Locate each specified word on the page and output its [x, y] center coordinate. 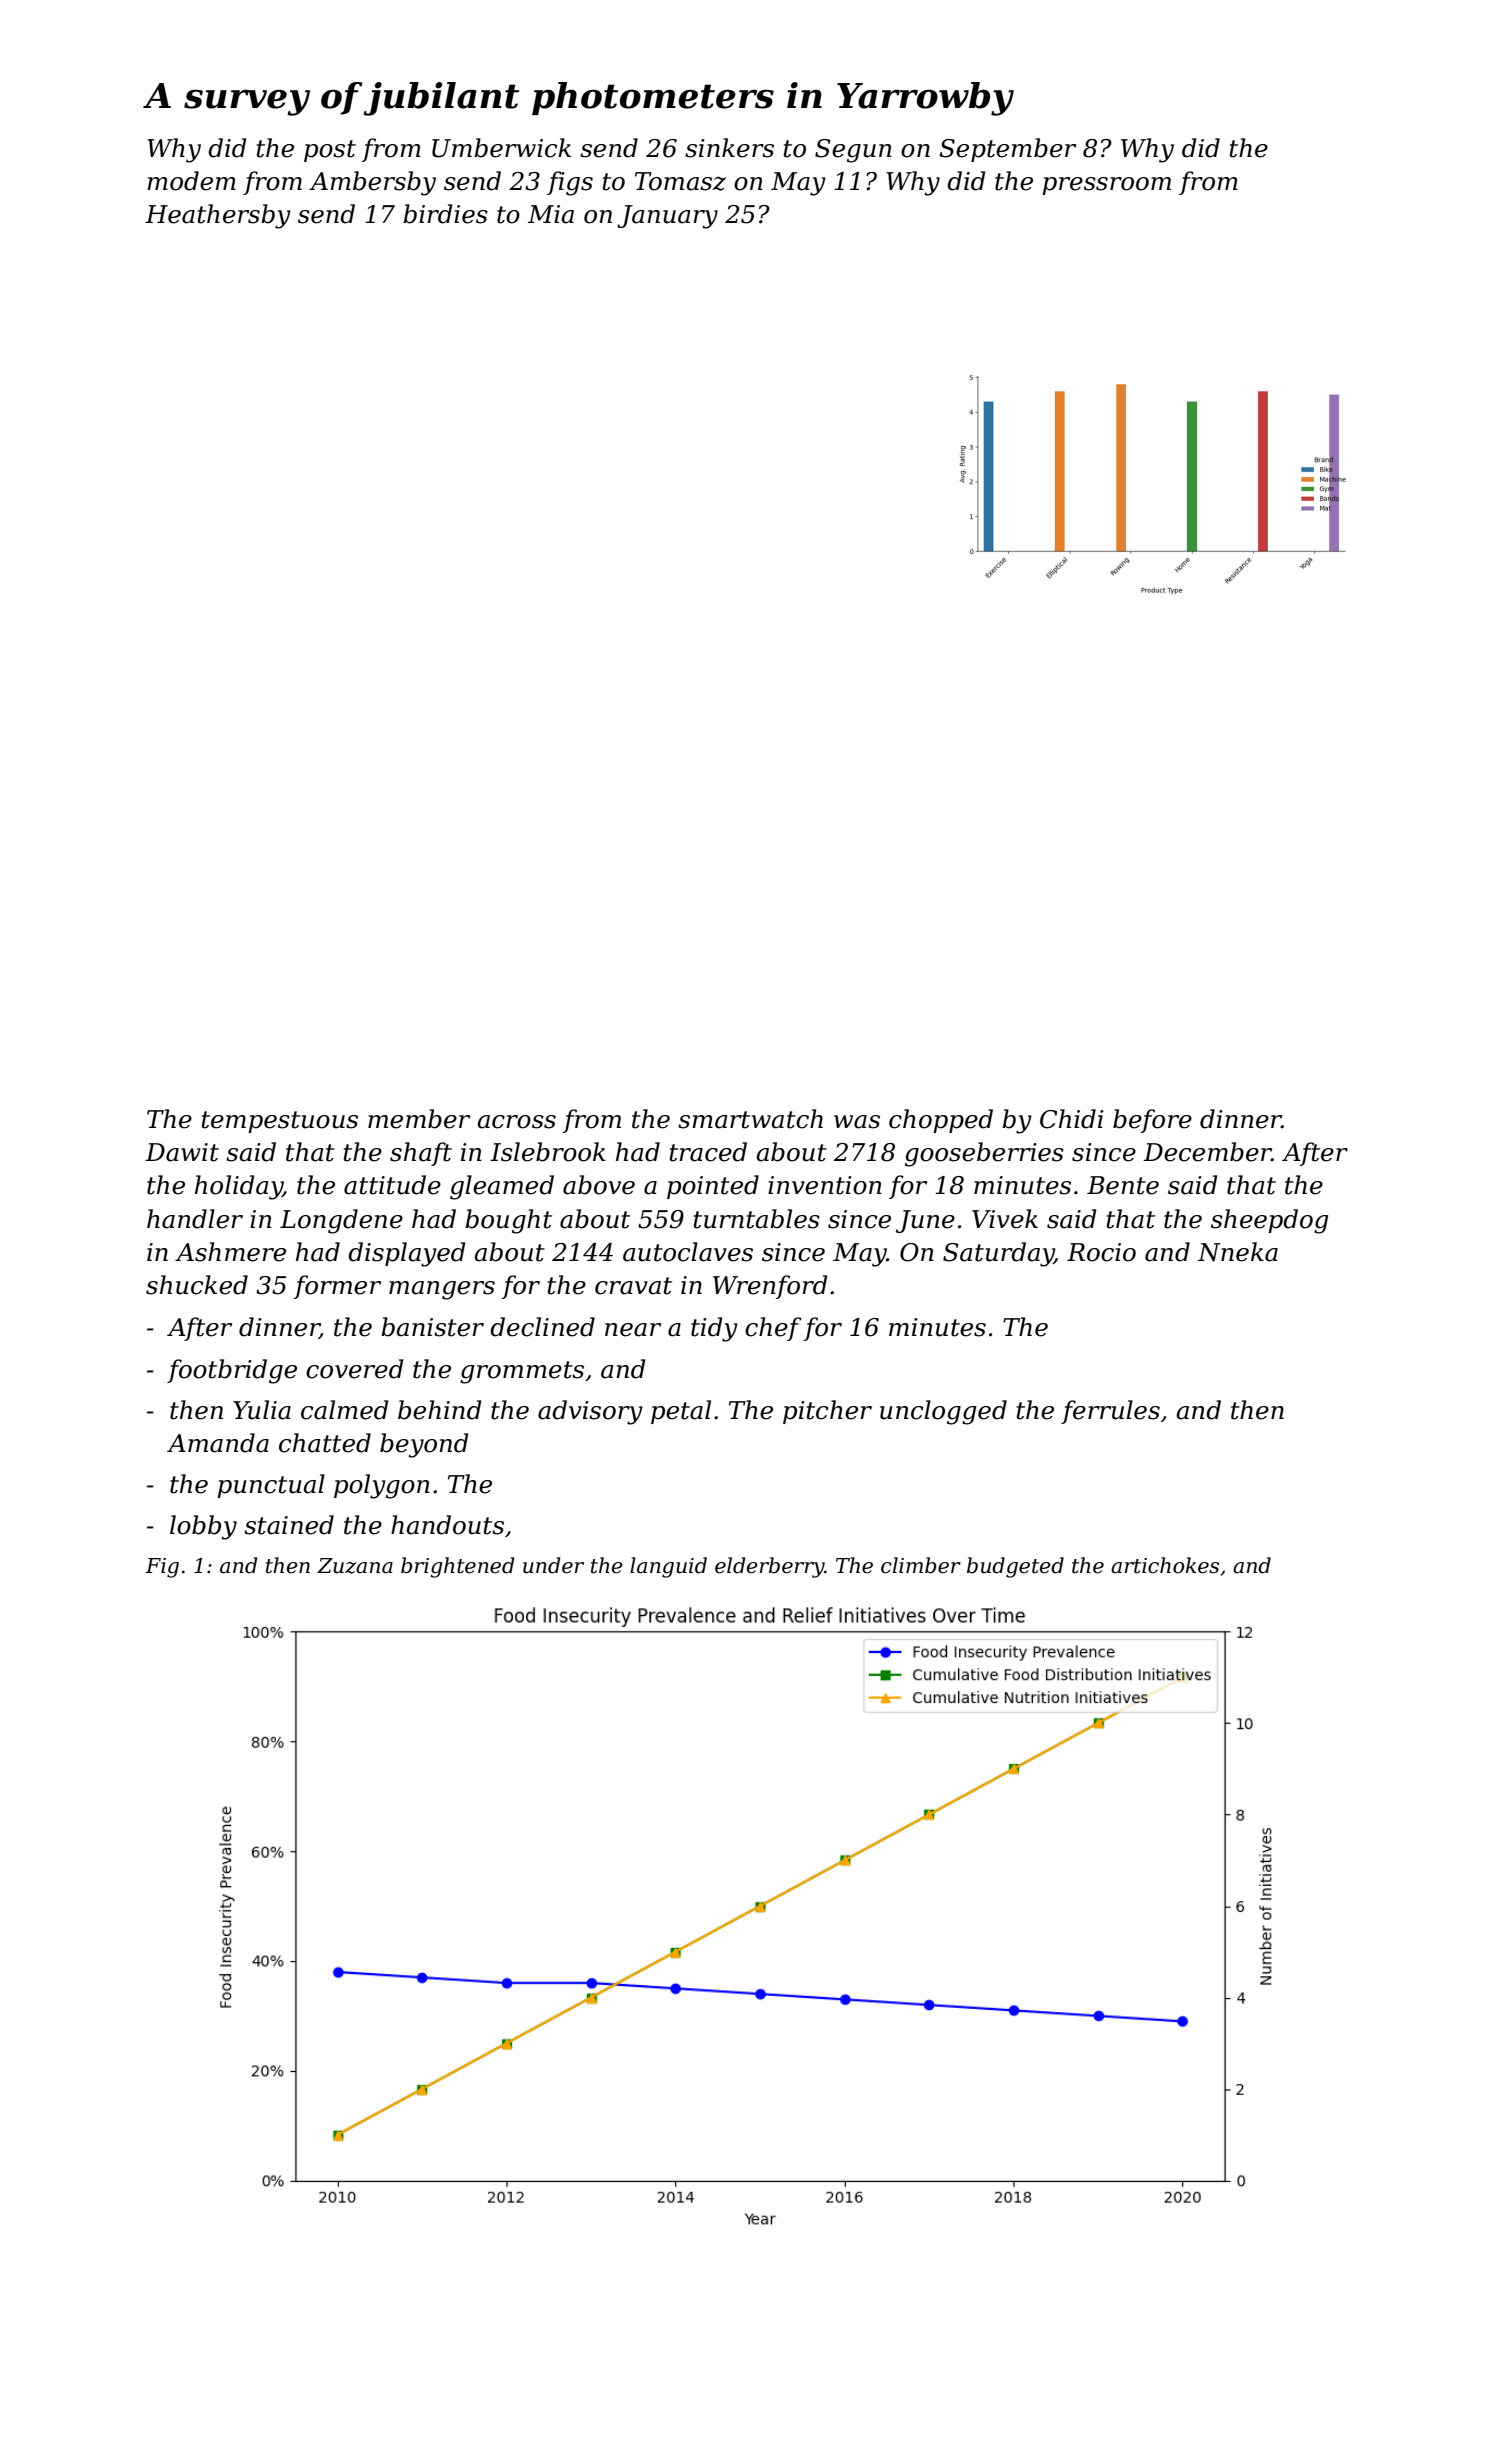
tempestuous [280, 1122]
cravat [633, 1286]
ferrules [1110, 1412]
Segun [853, 151]
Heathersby [218, 216]
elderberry [769, 1567]
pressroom [1106, 186]
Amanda [218, 1443]
